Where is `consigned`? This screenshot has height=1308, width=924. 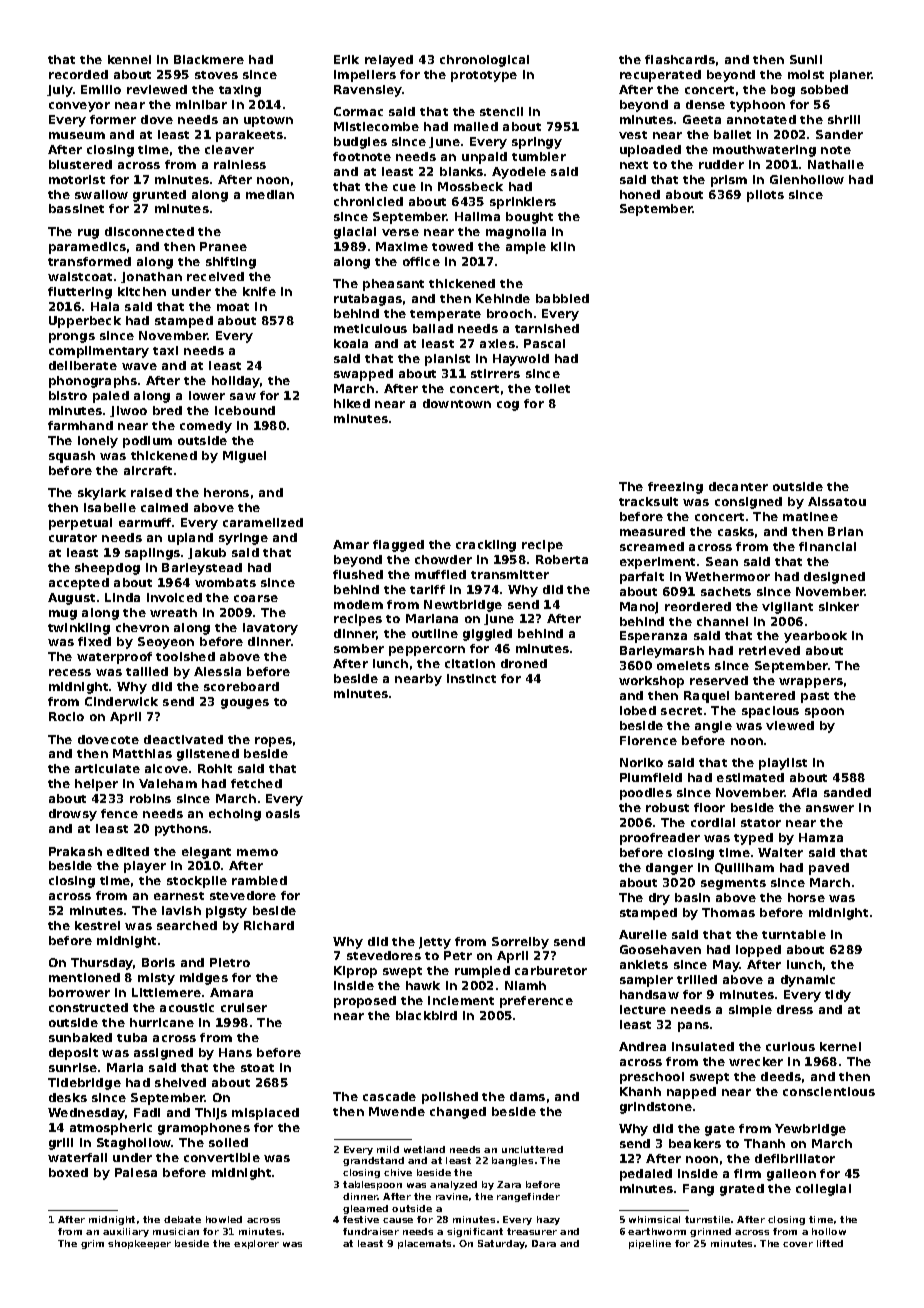
consigned is located at coordinates (748, 503).
